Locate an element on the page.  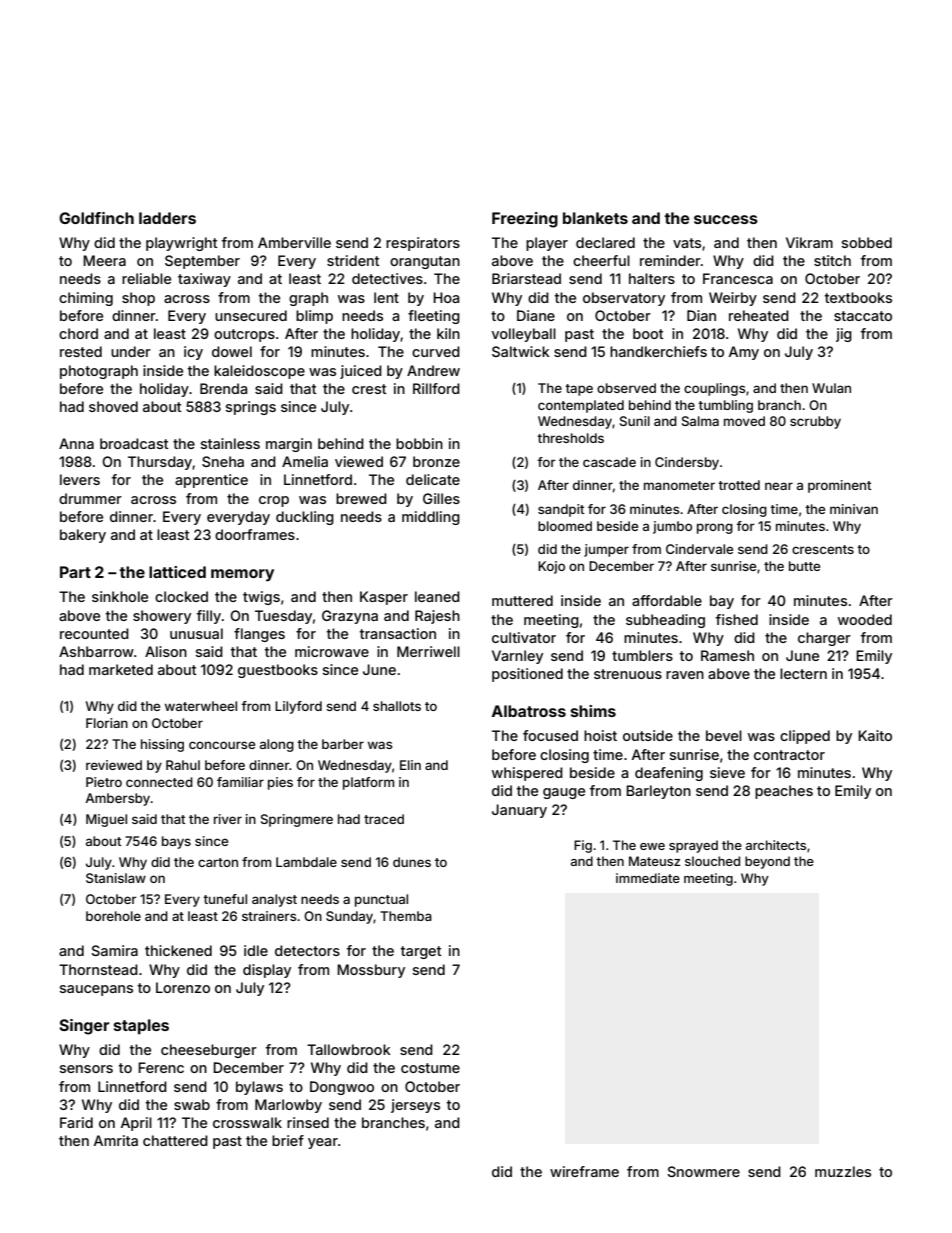
Dongwoo is located at coordinates (342, 1088).
